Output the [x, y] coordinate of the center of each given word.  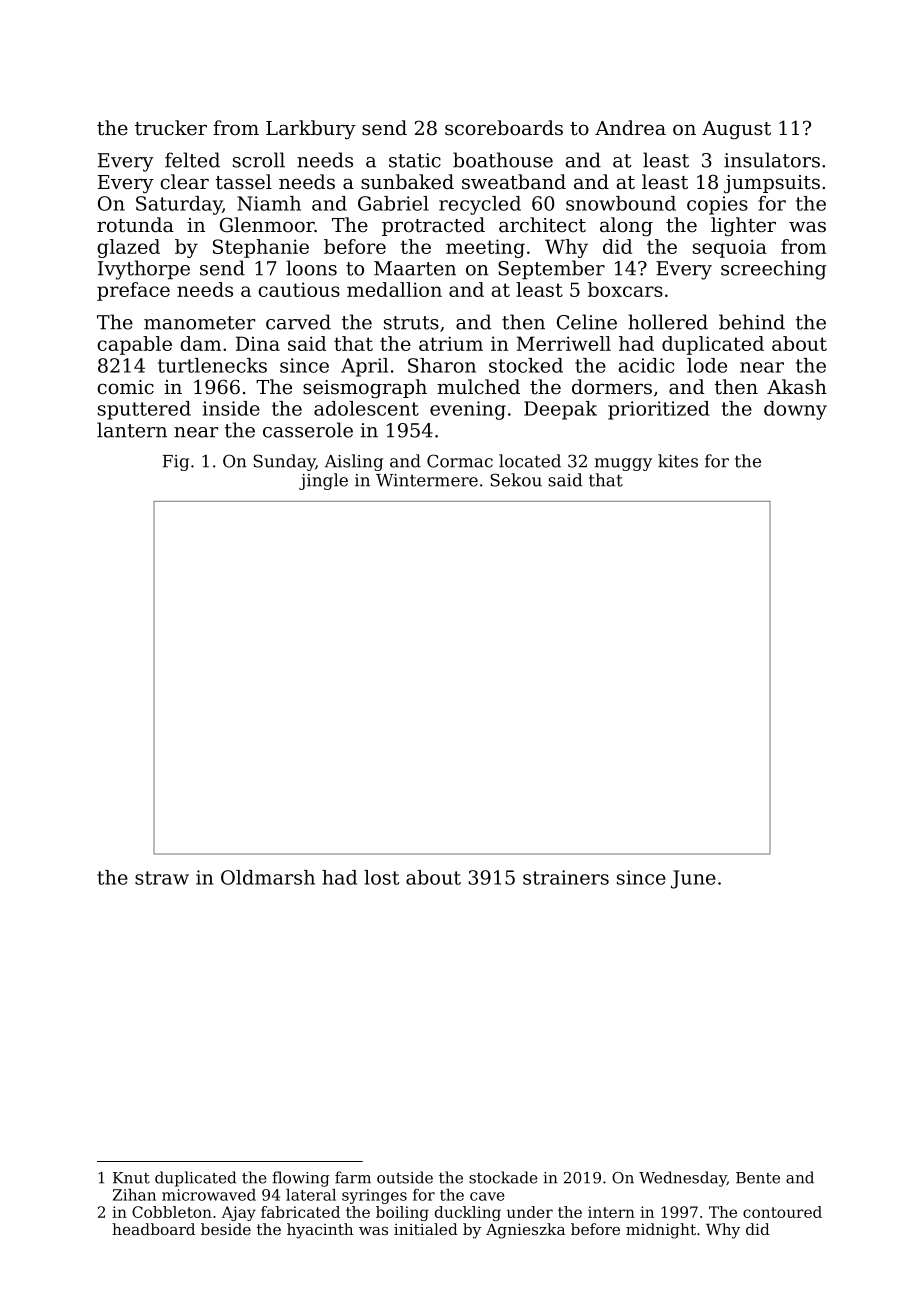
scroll [259, 160]
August [736, 130]
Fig [176, 463]
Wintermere [427, 480]
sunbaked [407, 182]
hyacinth [320, 1231]
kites [678, 461]
